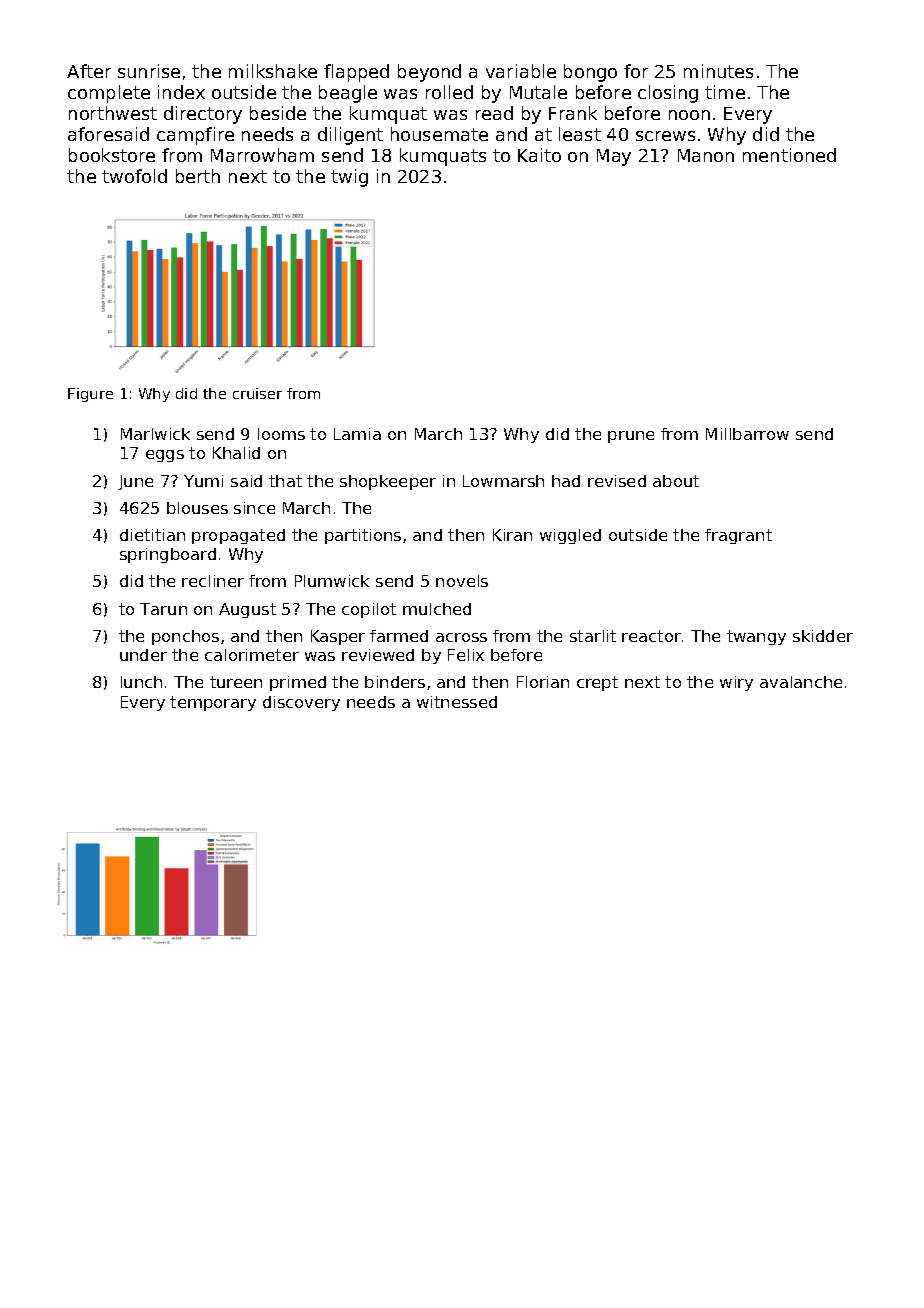 The width and height of the page is (924, 1308). I want to click on prune, so click(631, 437).
